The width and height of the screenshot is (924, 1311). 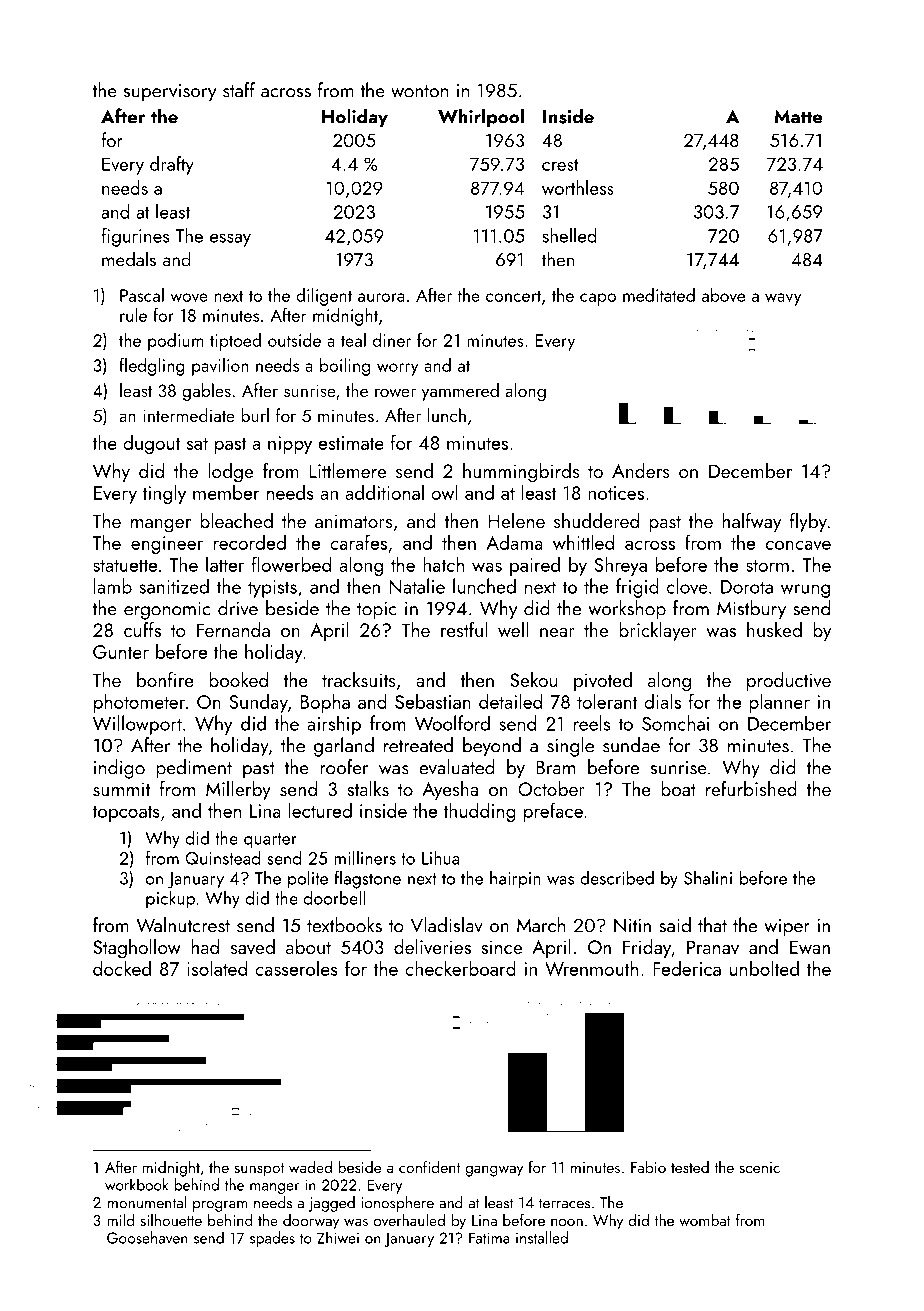 What do you see at coordinates (324, 297) in the screenshot?
I see `diligent` at bounding box center [324, 297].
